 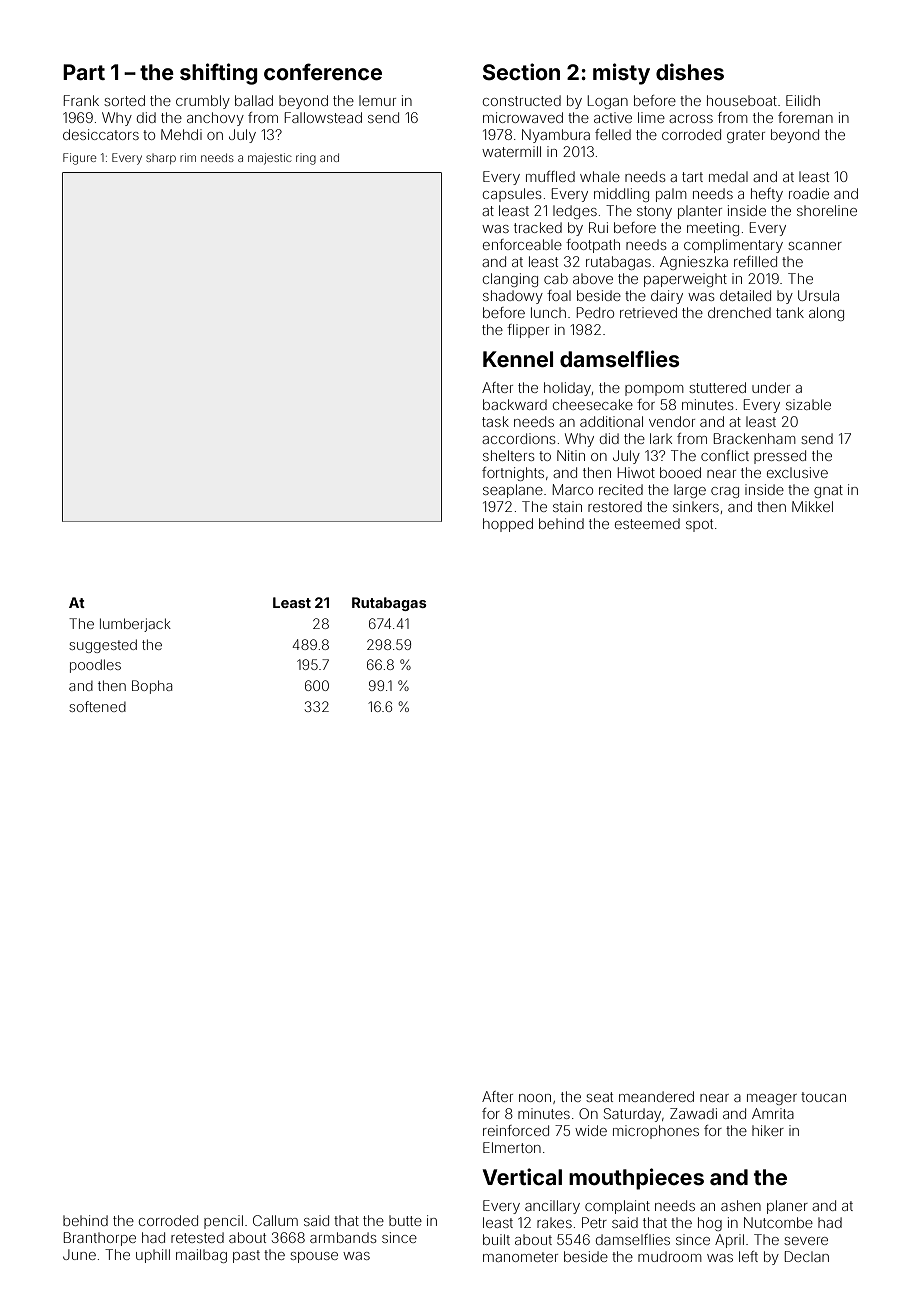 I want to click on Figure, so click(x=80, y=159).
